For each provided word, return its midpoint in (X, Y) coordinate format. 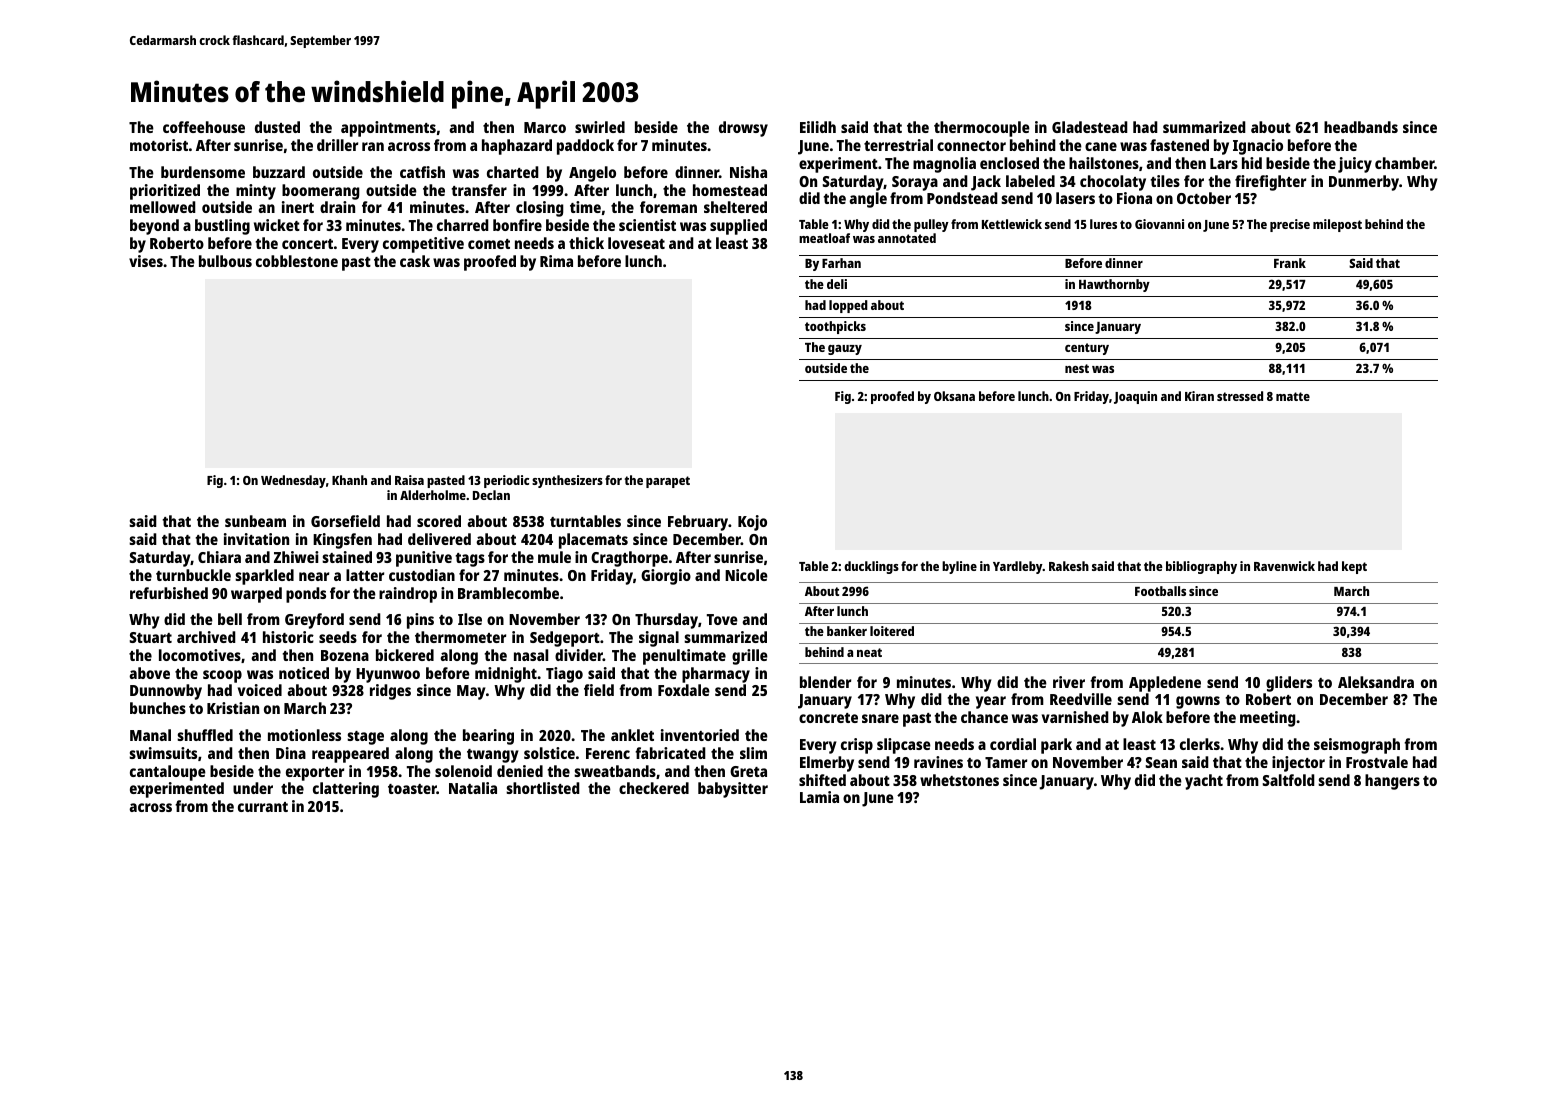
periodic (506, 481)
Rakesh (1069, 566)
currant (263, 807)
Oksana (954, 396)
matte (1293, 396)
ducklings (871, 567)
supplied (738, 227)
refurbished (169, 593)
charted (513, 172)
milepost (1337, 225)
